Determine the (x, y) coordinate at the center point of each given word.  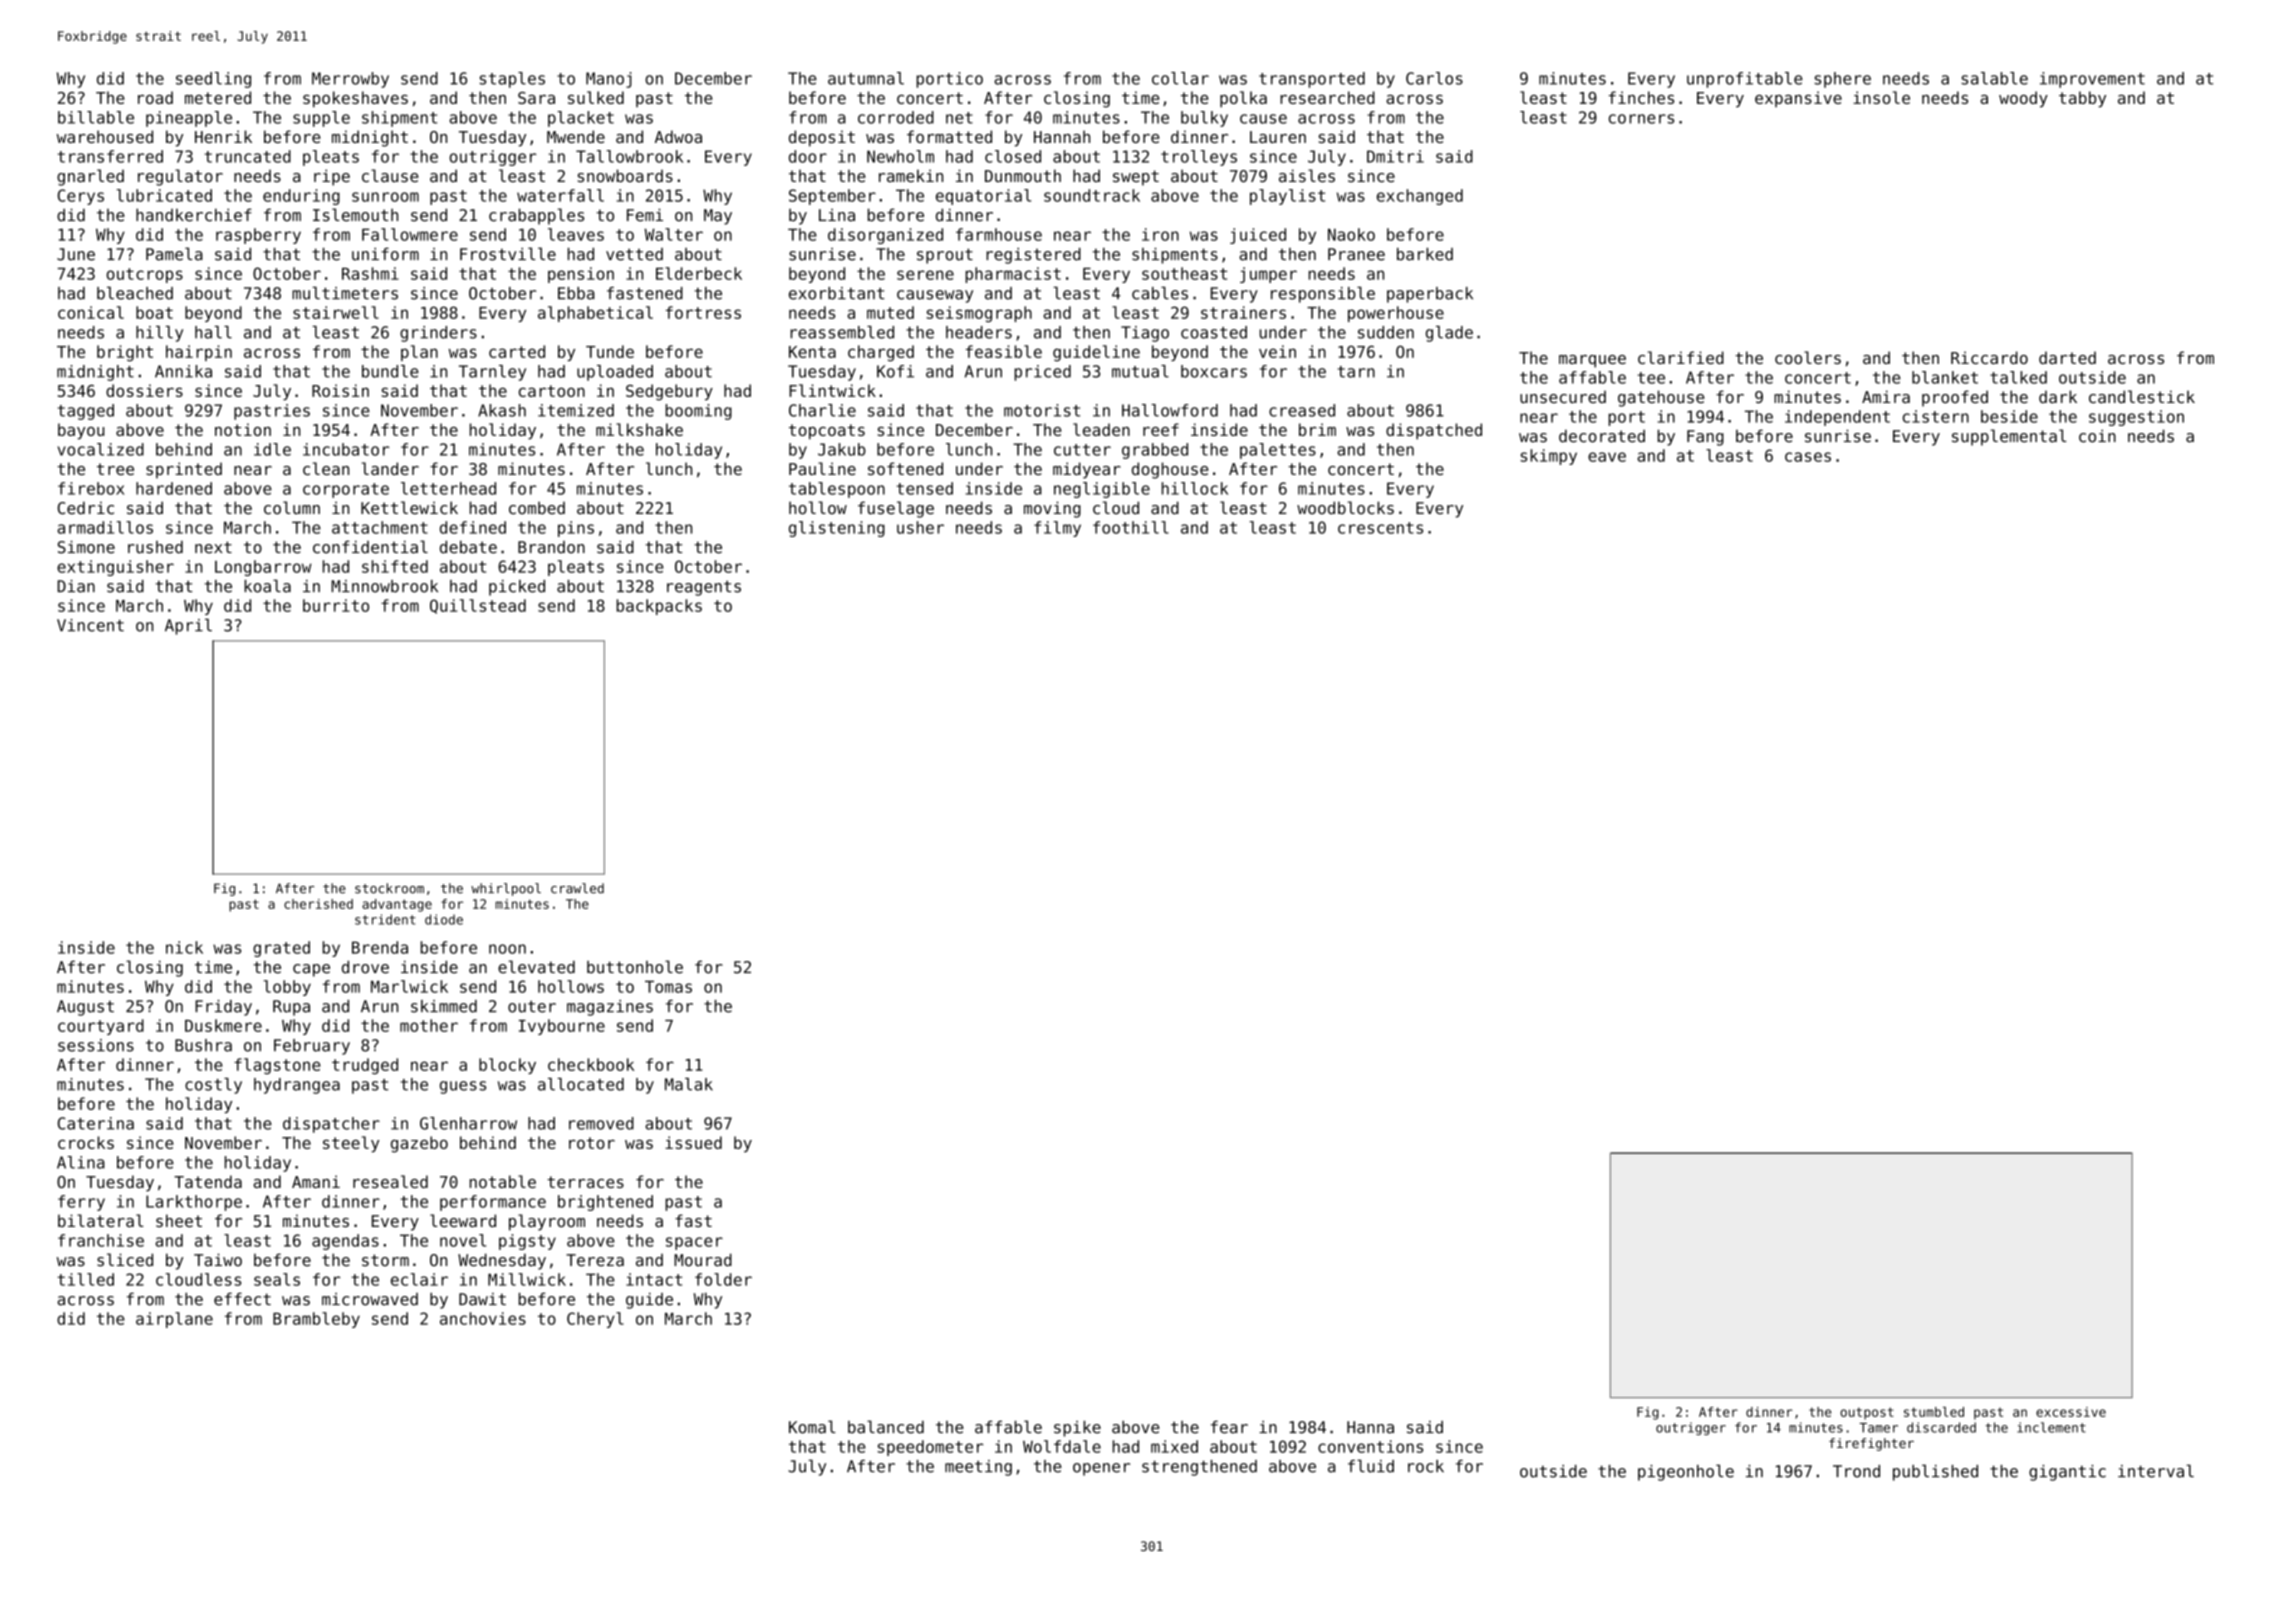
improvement (2092, 80)
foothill (1131, 527)
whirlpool (506, 889)
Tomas (668, 987)
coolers (1808, 357)
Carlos (1434, 78)
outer (532, 1007)
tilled (86, 1279)
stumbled (1934, 1412)
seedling (213, 80)
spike (1077, 1429)
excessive (2071, 1412)
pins (576, 529)
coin (2097, 436)
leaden (1101, 429)
